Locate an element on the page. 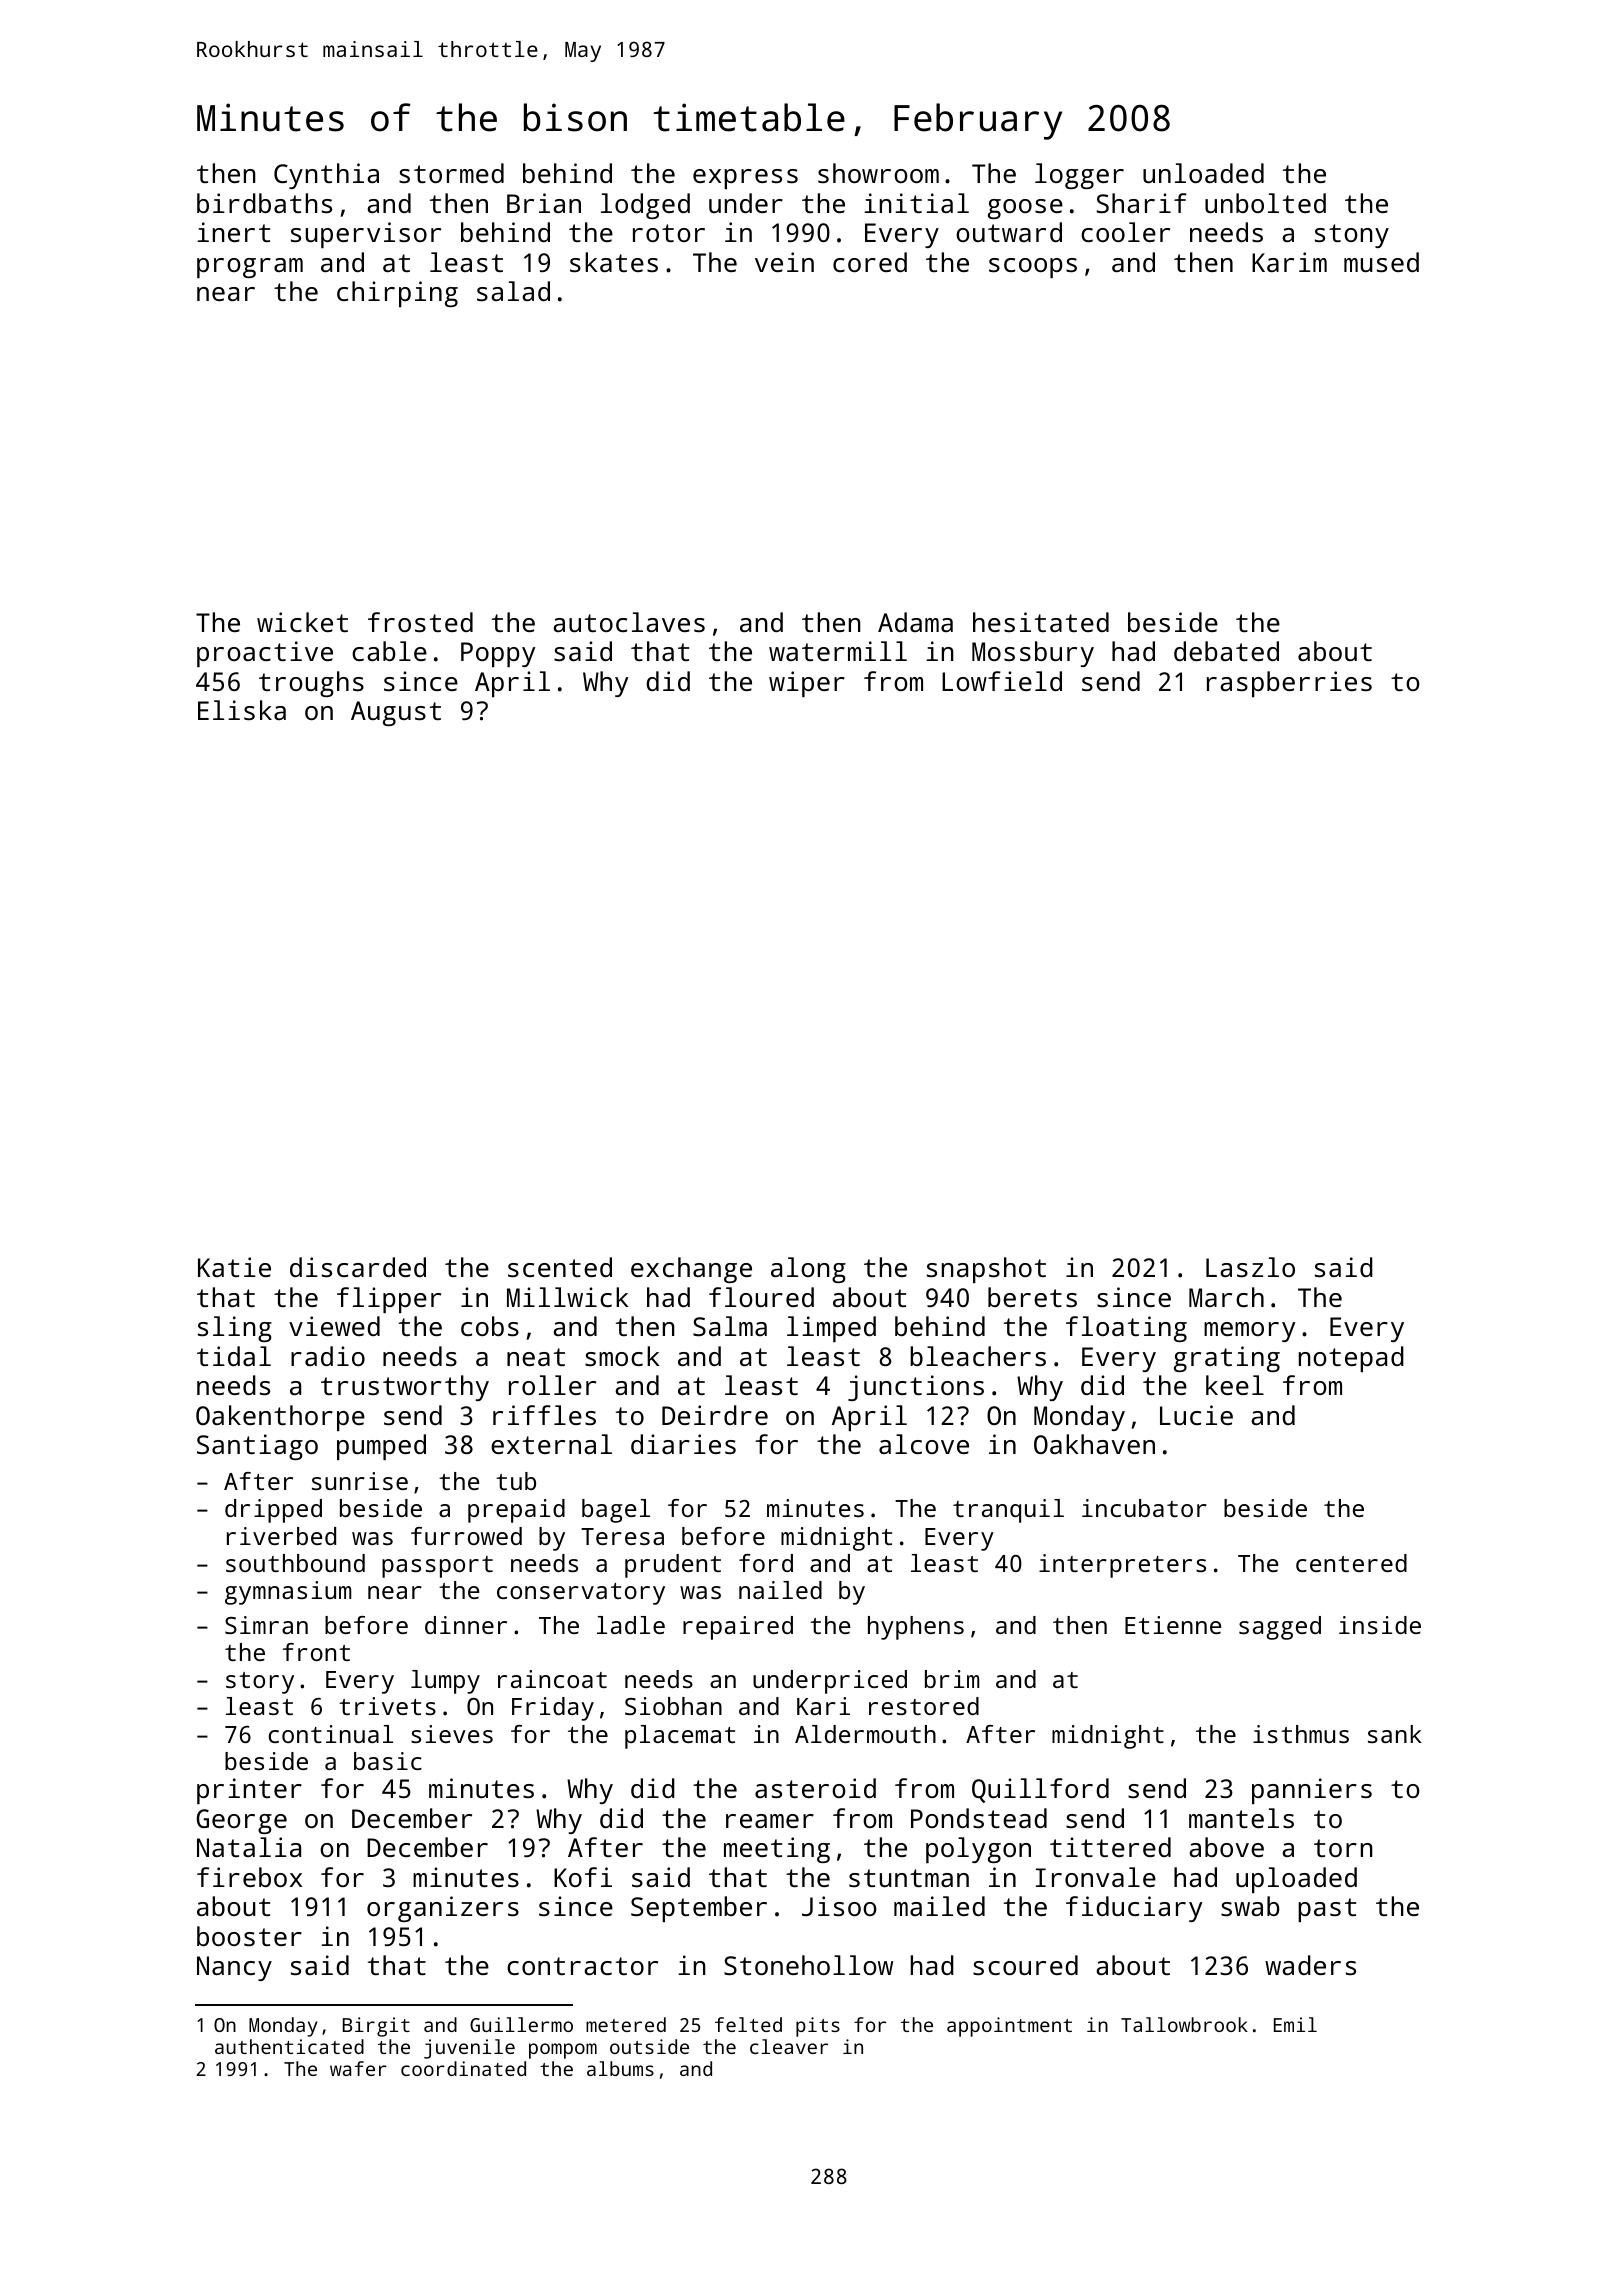 This page has height=2292, width=1620. Katie is located at coordinates (234, 1267).
